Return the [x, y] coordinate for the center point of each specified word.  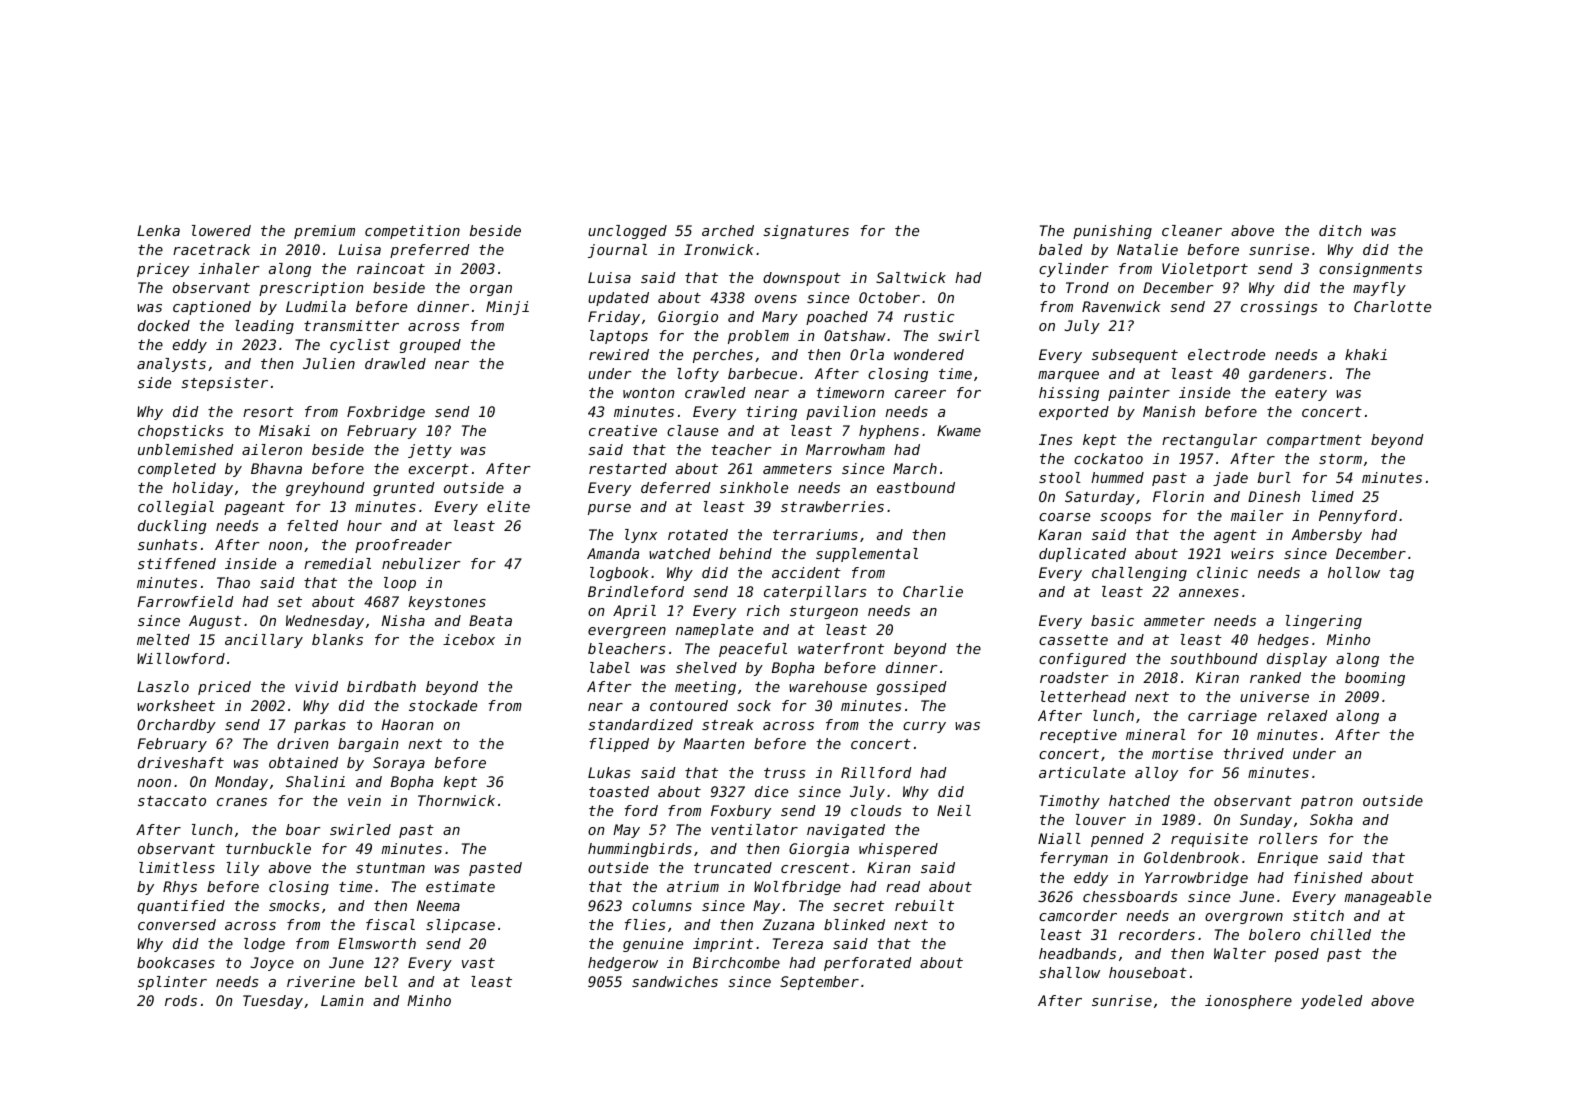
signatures [806, 232]
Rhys [180, 888]
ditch [1340, 230]
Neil [954, 810]
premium [324, 232]
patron [1327, 802]
